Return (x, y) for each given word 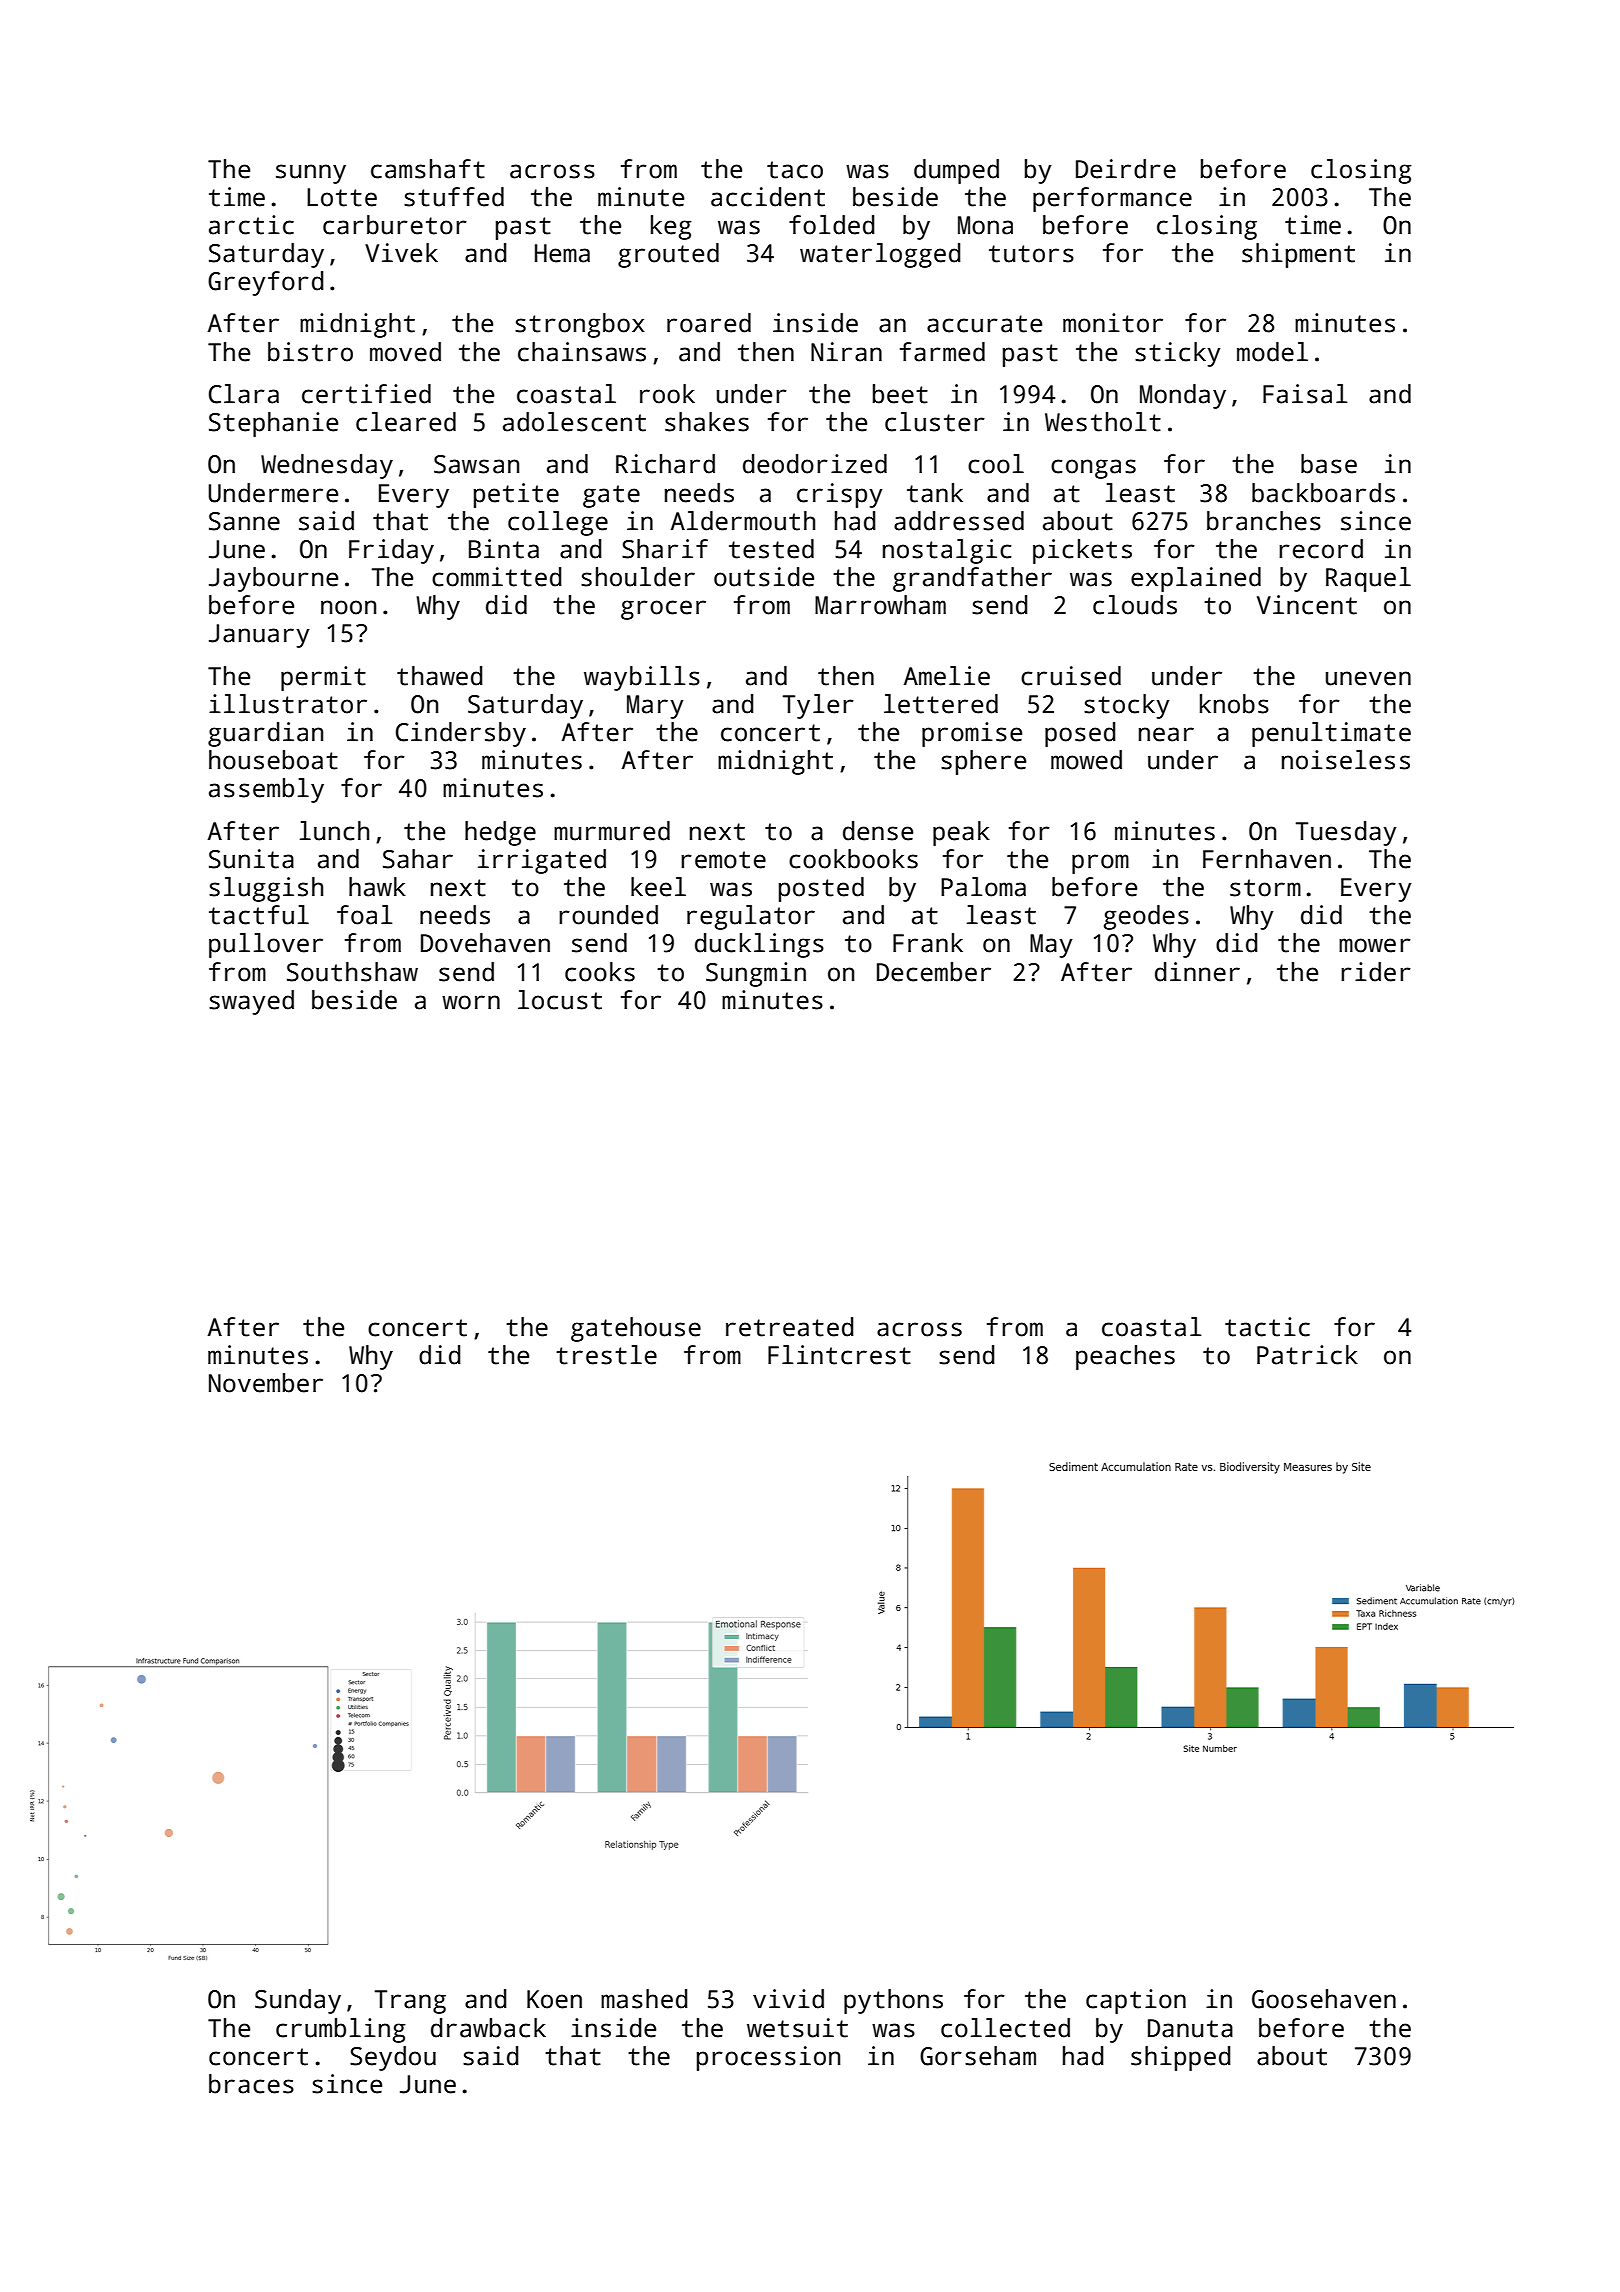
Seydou (393, 2058)
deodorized (815, 464)
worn (471, 1002)
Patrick (1307, 1355)
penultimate (1331, 734)
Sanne (244, 521)
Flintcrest (839, 1355)
